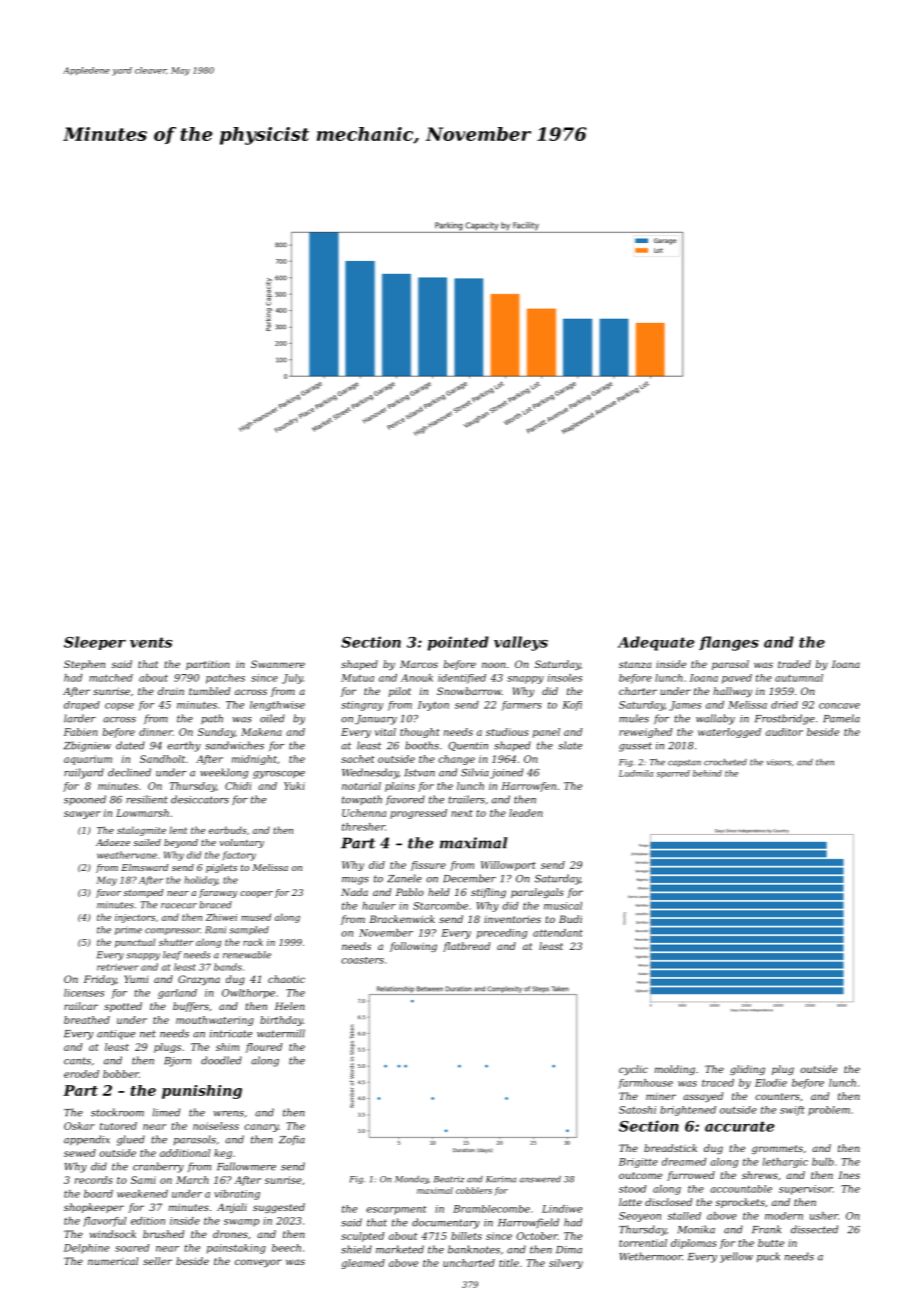  What do you see at coordinates (675, 1070) in the image?
I see `molding` at bounding box center [675, 1070].
